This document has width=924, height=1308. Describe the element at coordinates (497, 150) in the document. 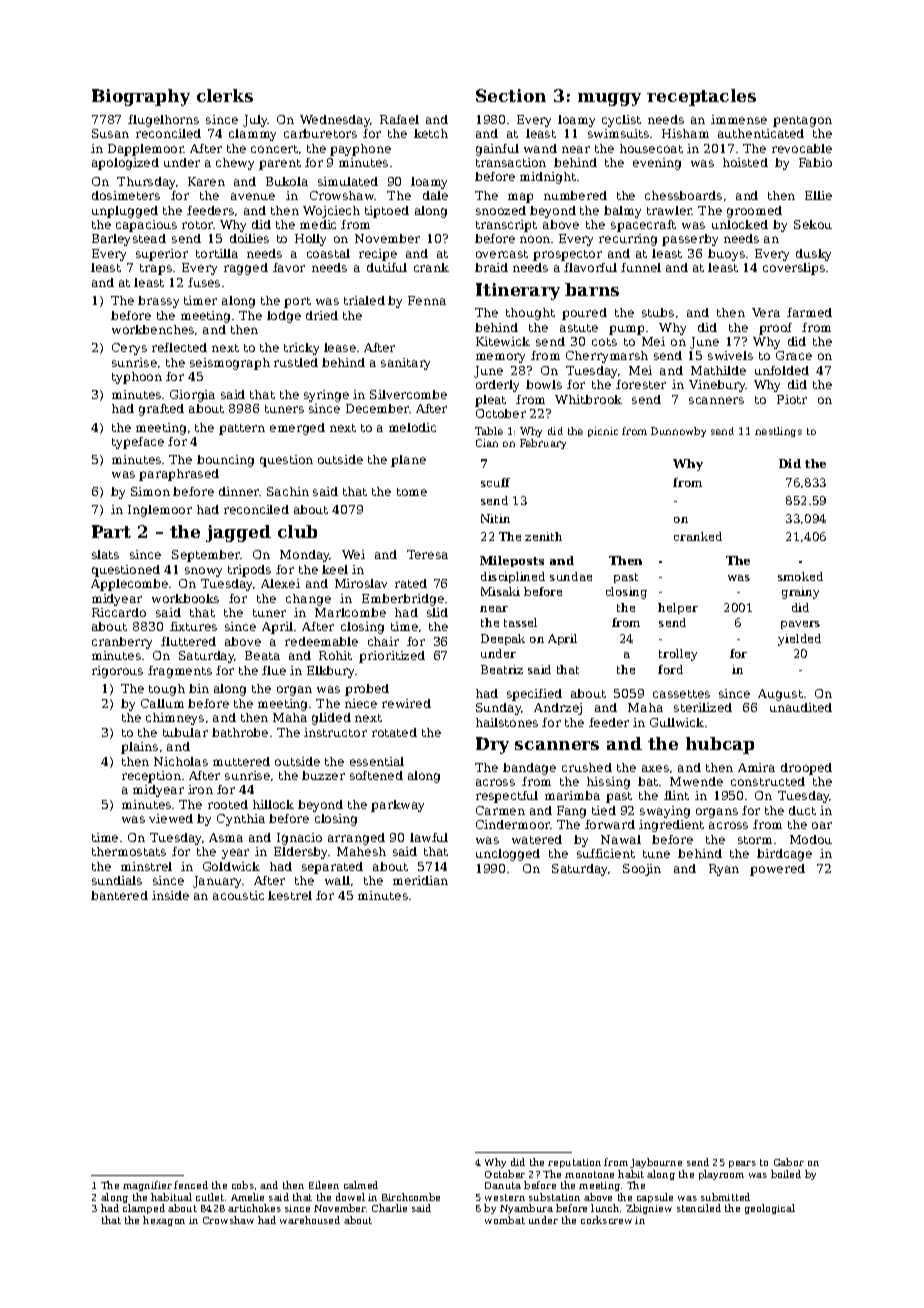

I see `gainful` at that location.
